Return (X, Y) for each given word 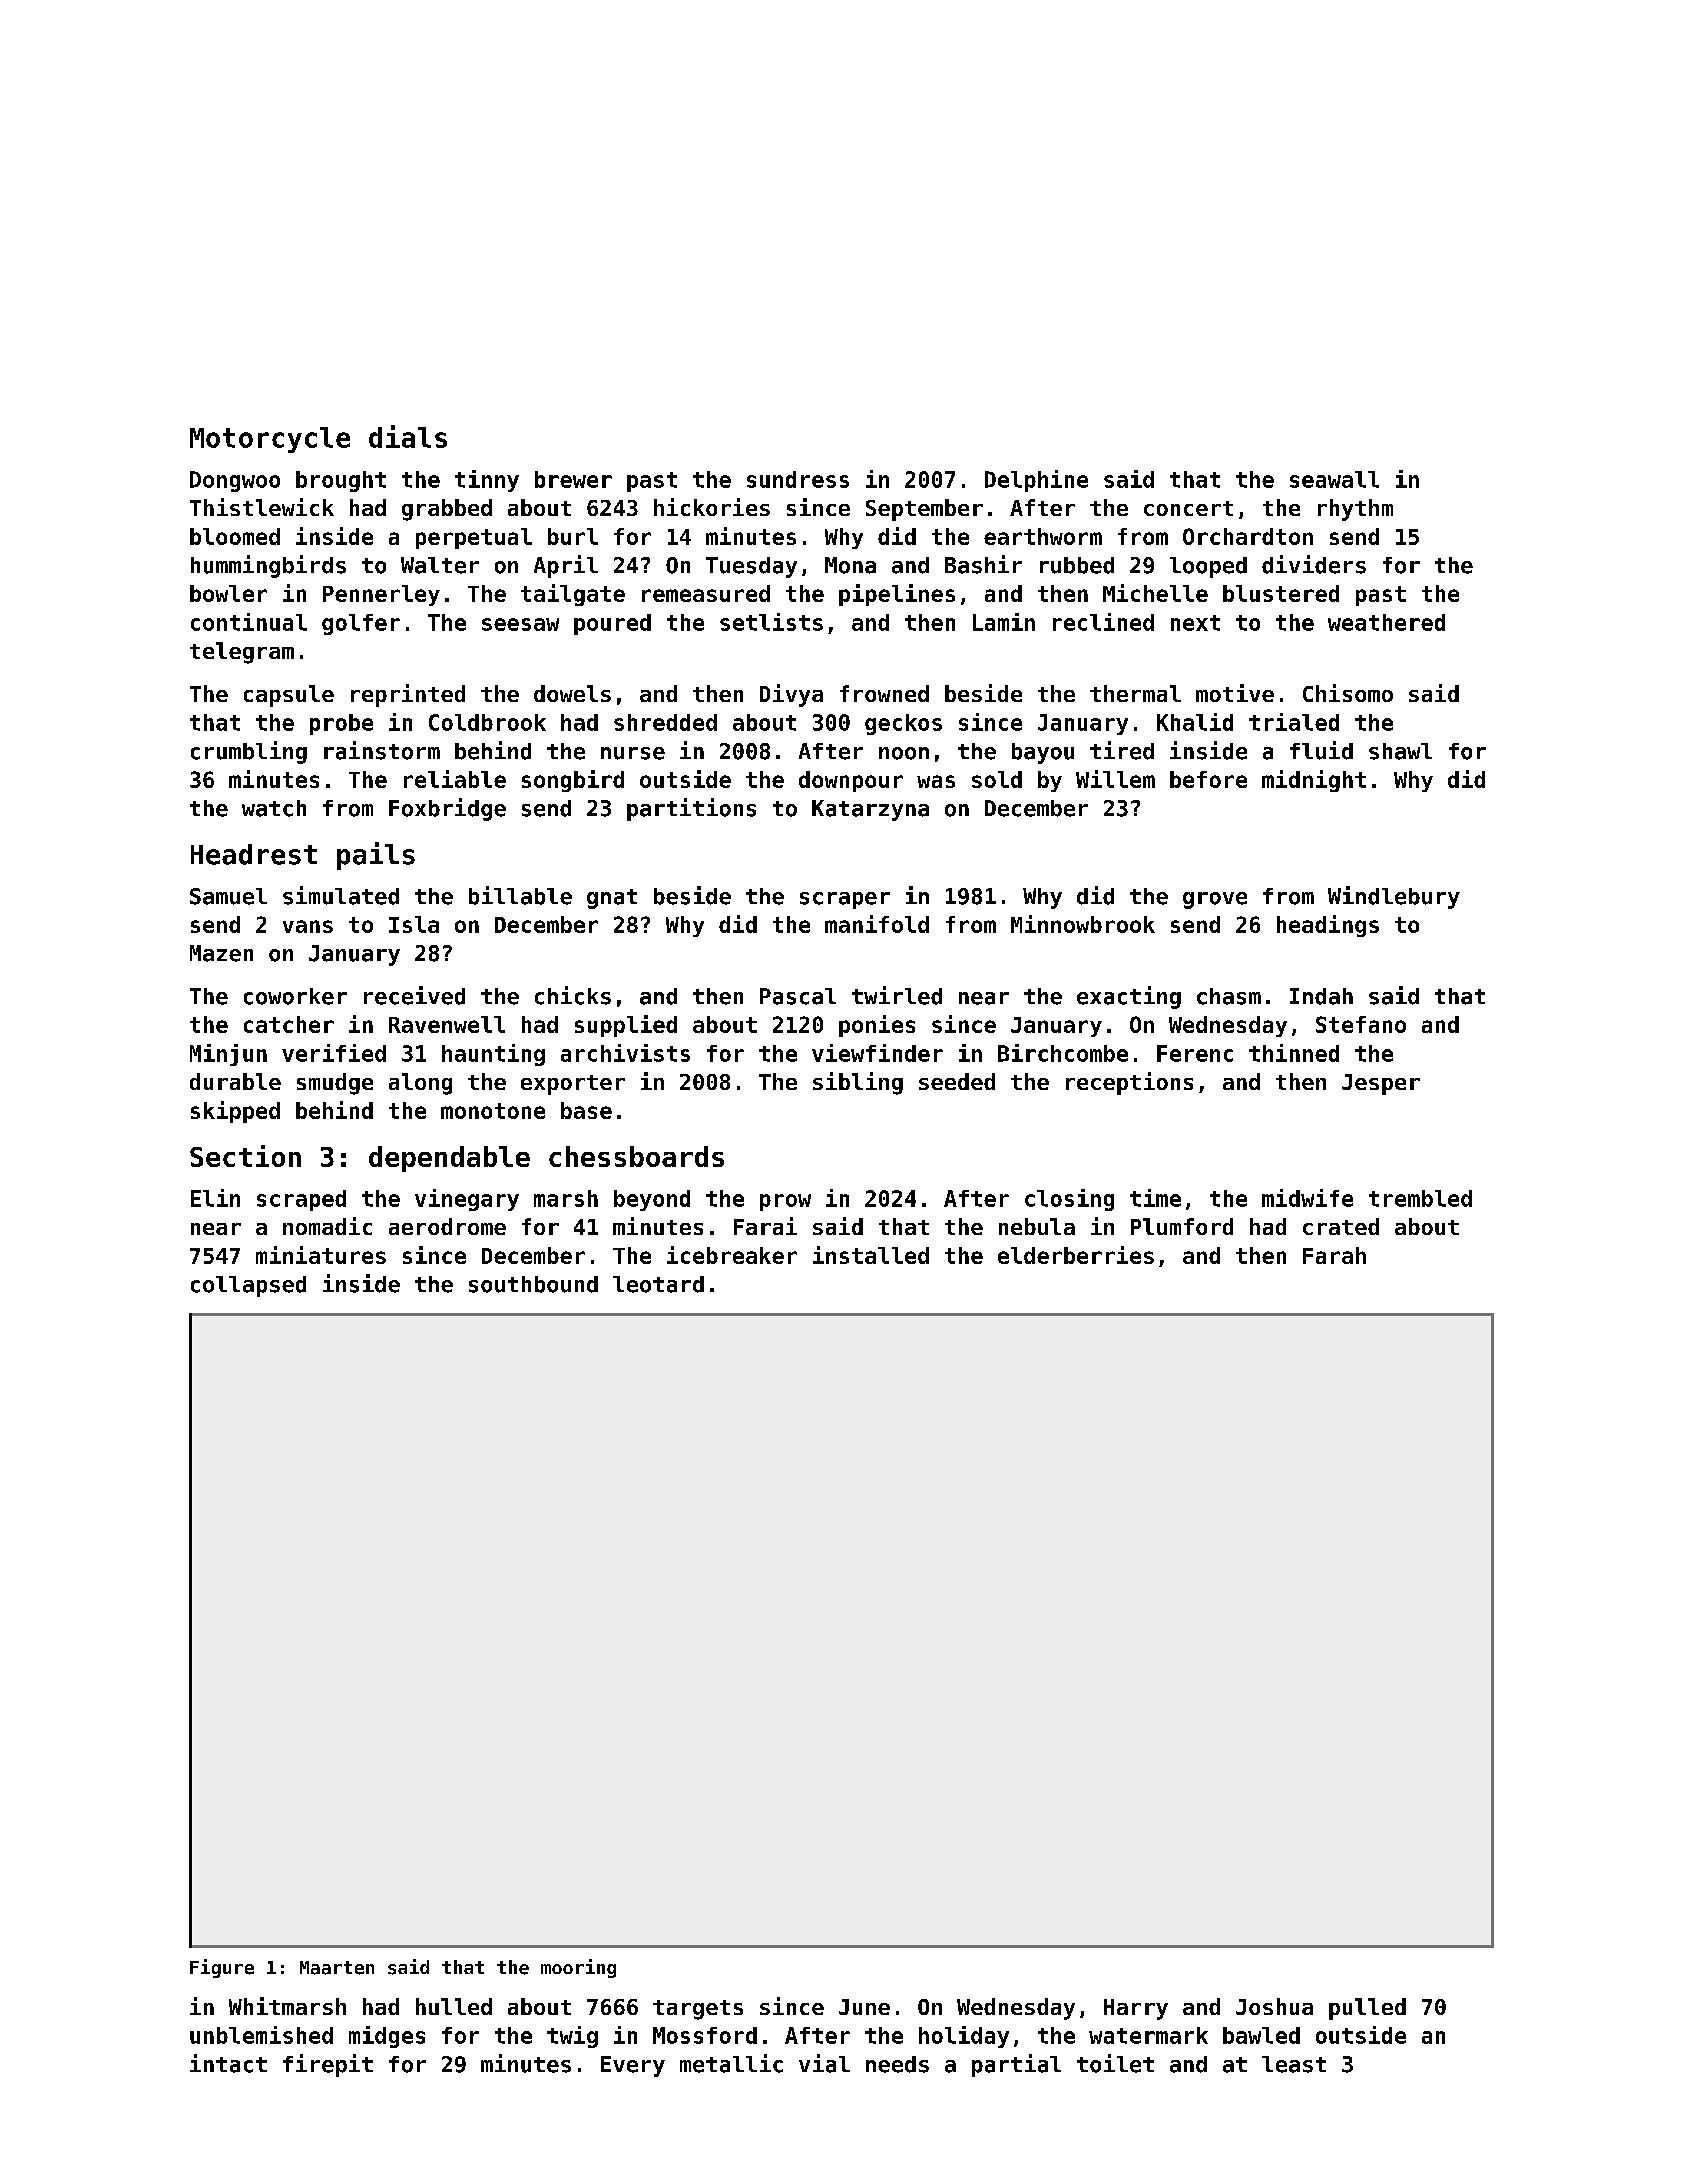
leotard (658, 1284)
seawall (1334, 479)
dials (408, 436)
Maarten (337, 1968)
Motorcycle (270, 440)
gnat (612, 899)
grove (1215, 900)
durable (235, 1081)
